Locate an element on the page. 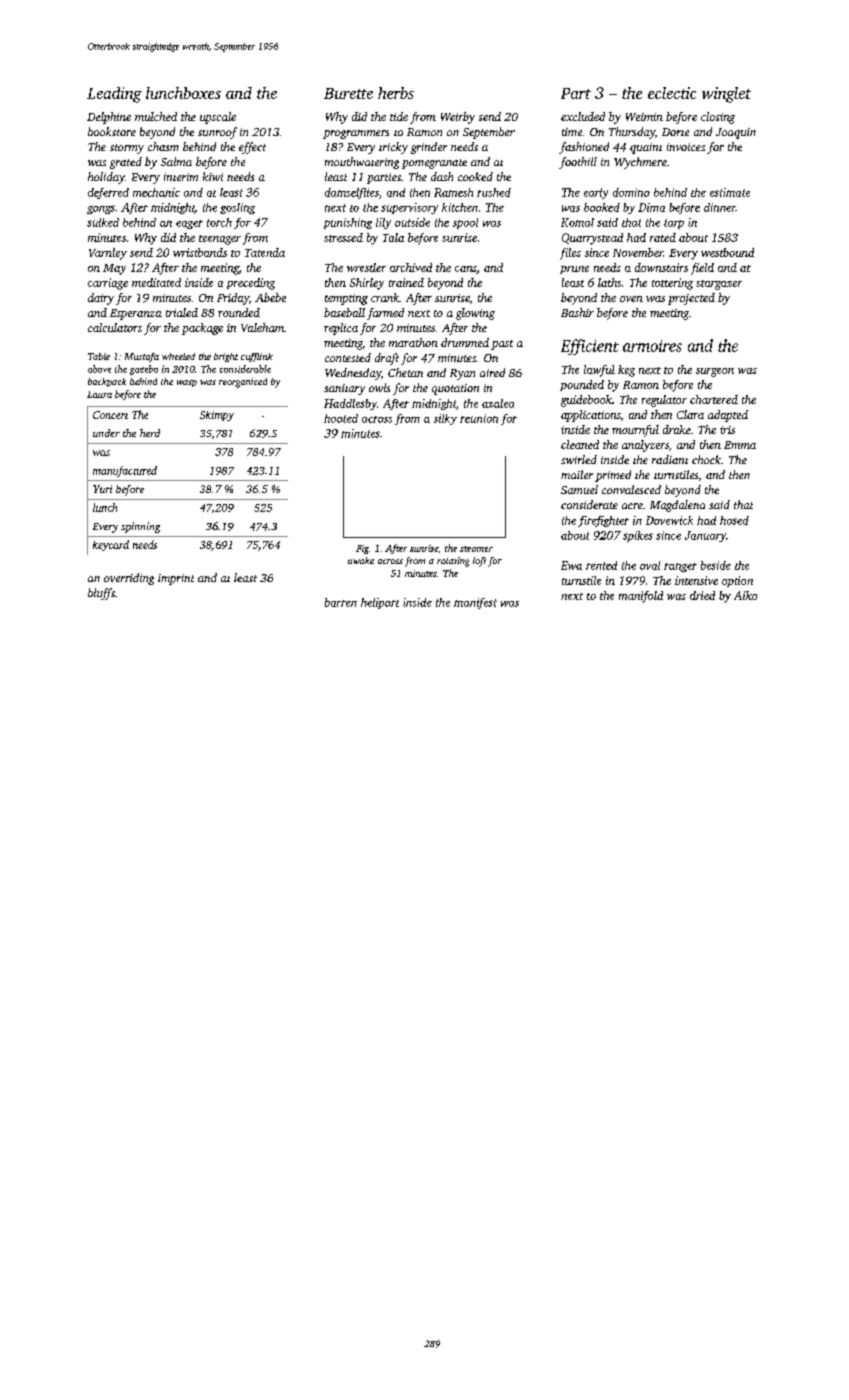  stargazer is located at coordinates (719, 285).
